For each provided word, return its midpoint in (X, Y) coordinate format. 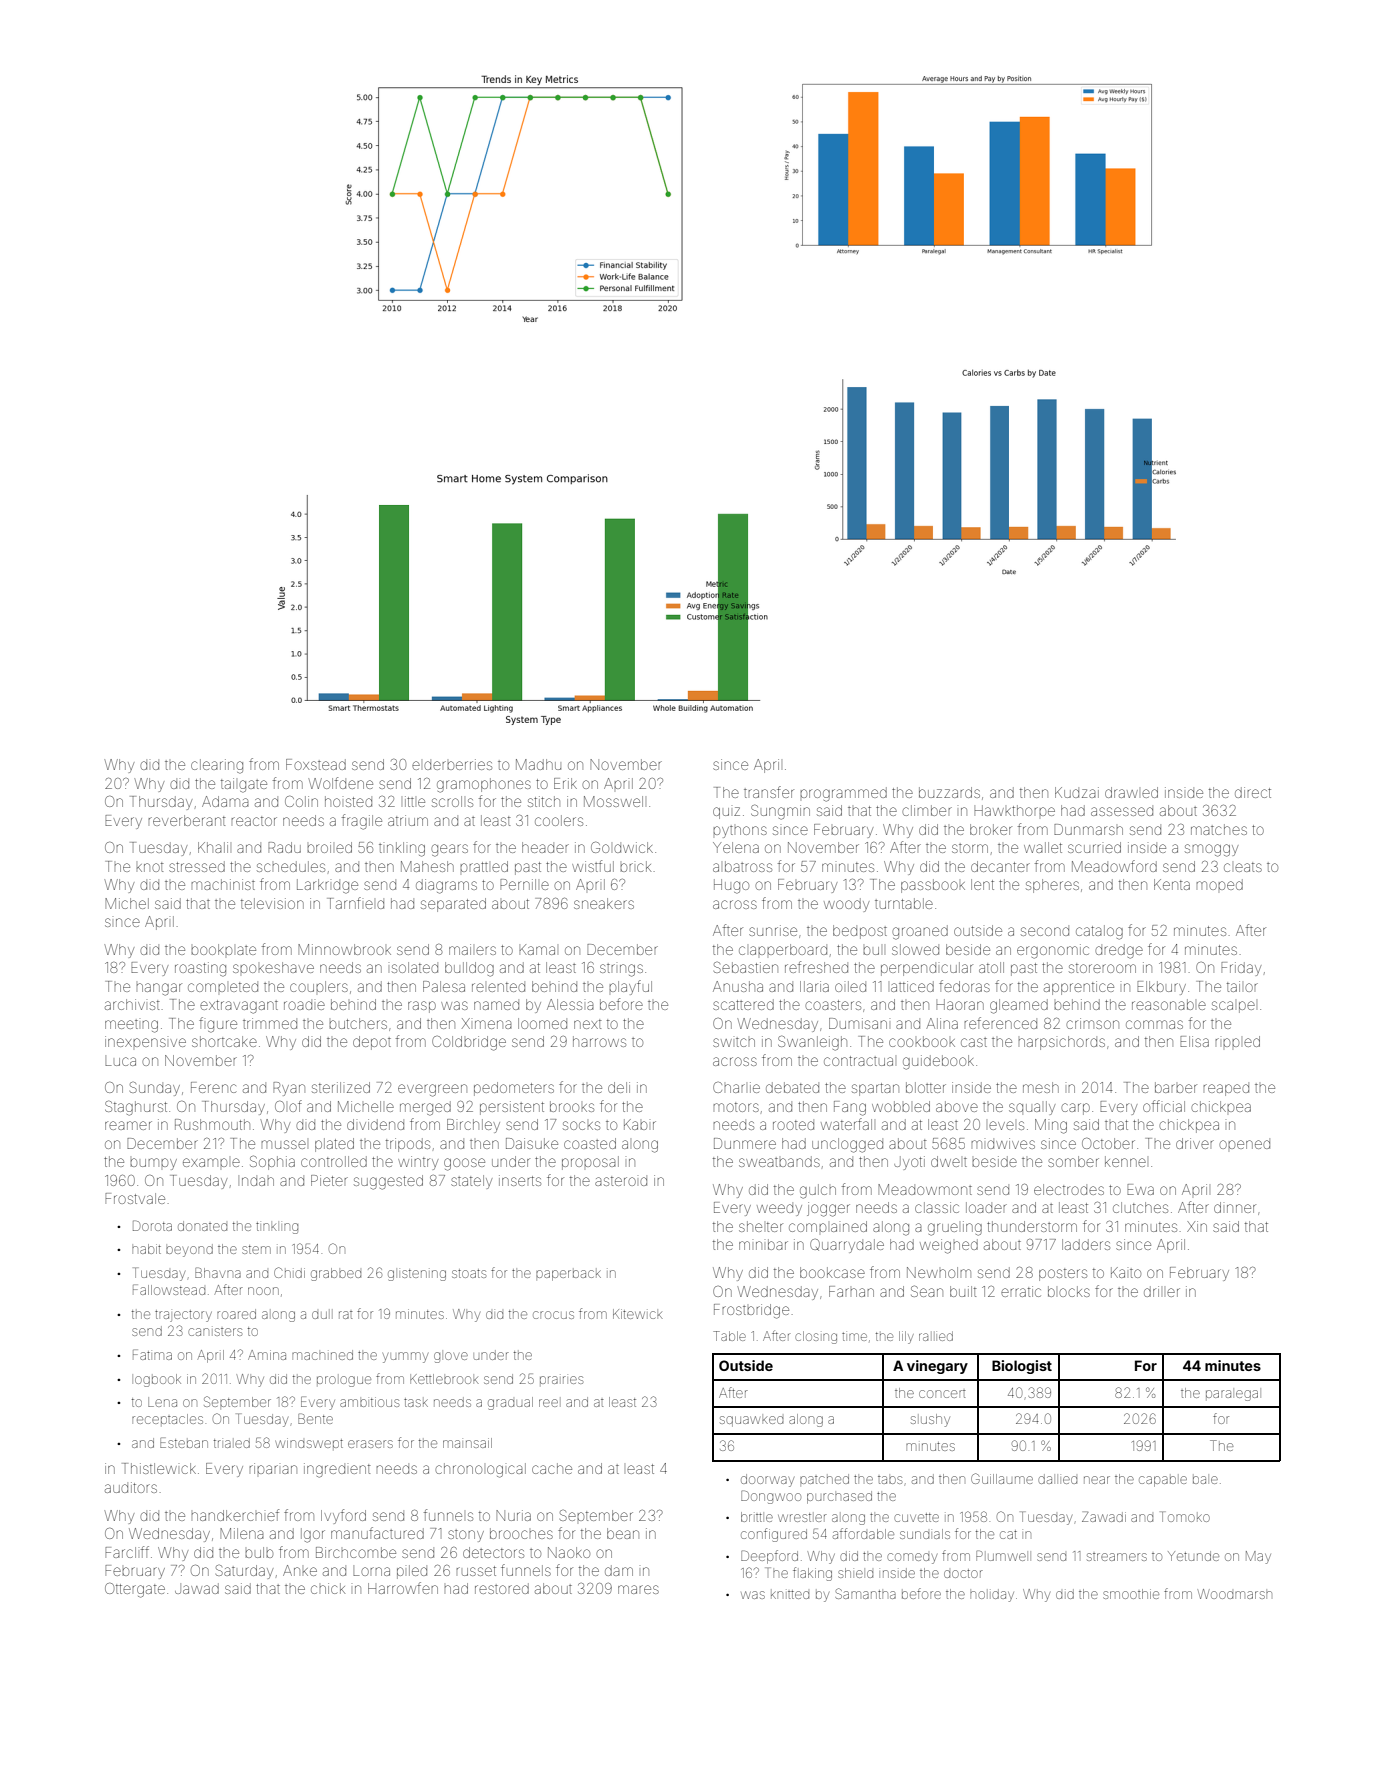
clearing (217, 766)
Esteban (184, 1442)
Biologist (1022, 1367)
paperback (568, 1275)
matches (1219, 829)
